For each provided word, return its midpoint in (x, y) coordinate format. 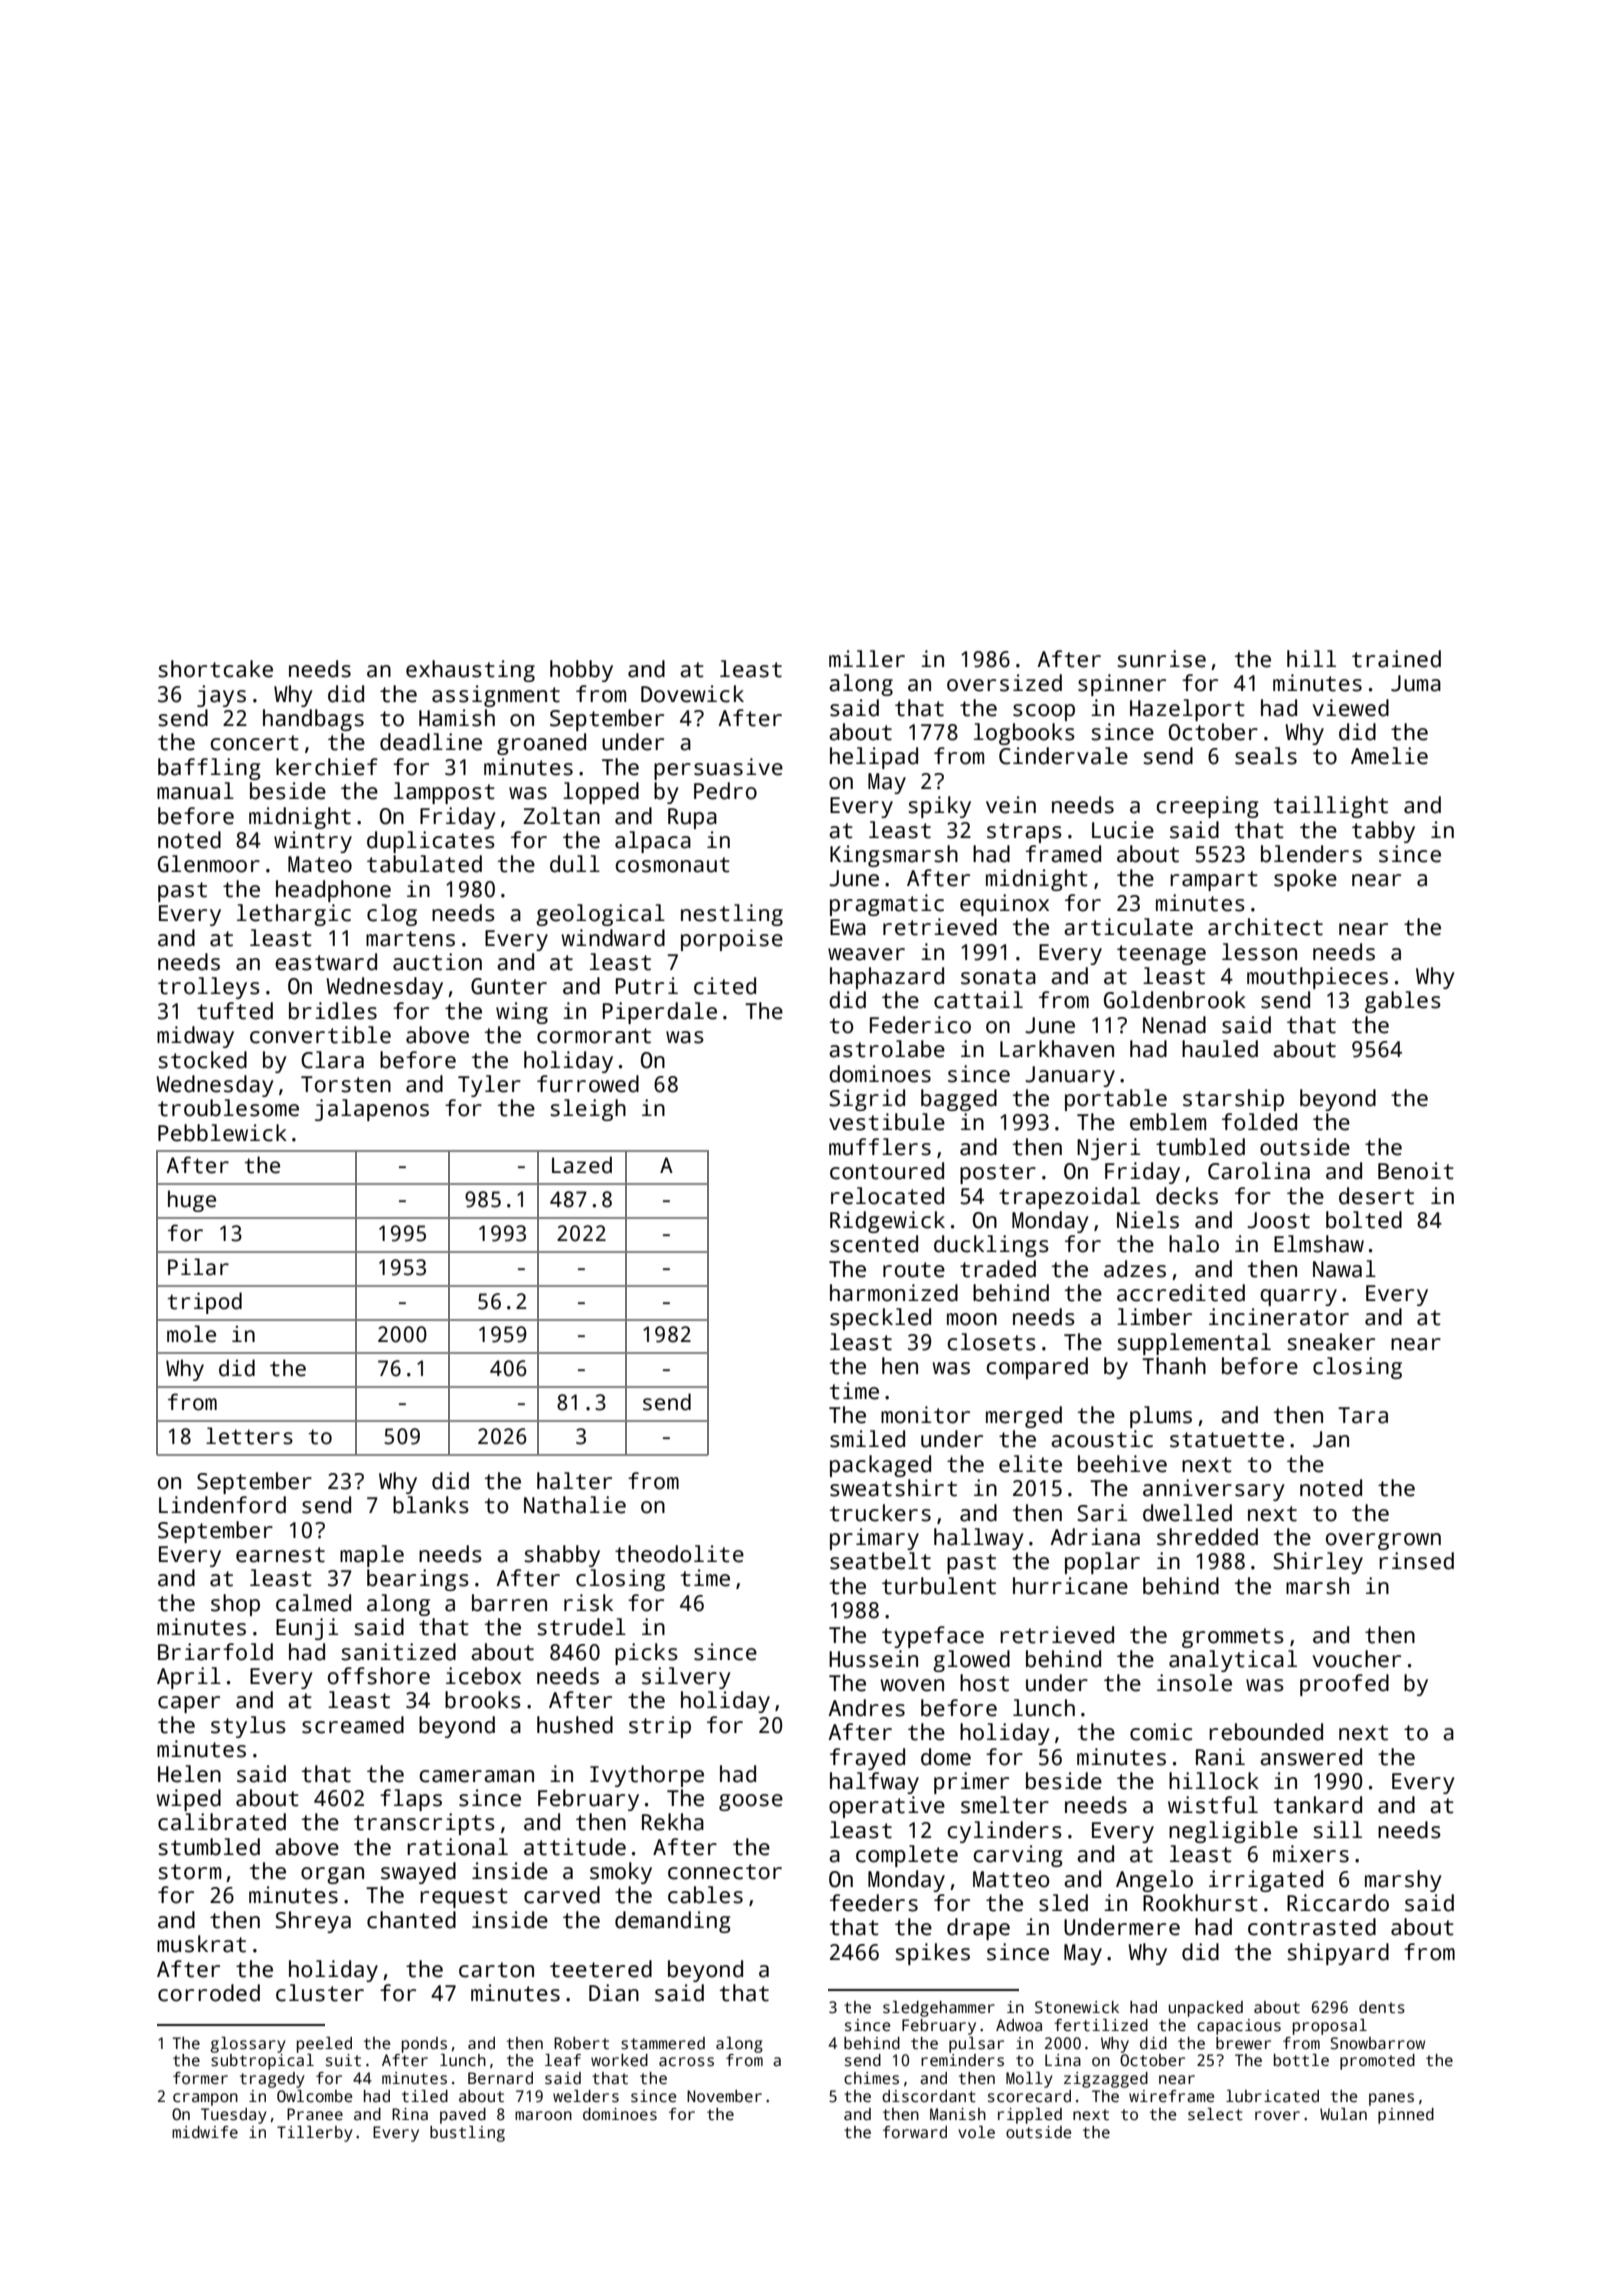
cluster (320, 1993)
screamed (353, 1725)
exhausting (470, 671)
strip (660, 1727)
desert (1376, 1196)
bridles (333, 1011)
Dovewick (692, 694)
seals (1266, 756)
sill (1337, 1830)
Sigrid (867, 1100)
